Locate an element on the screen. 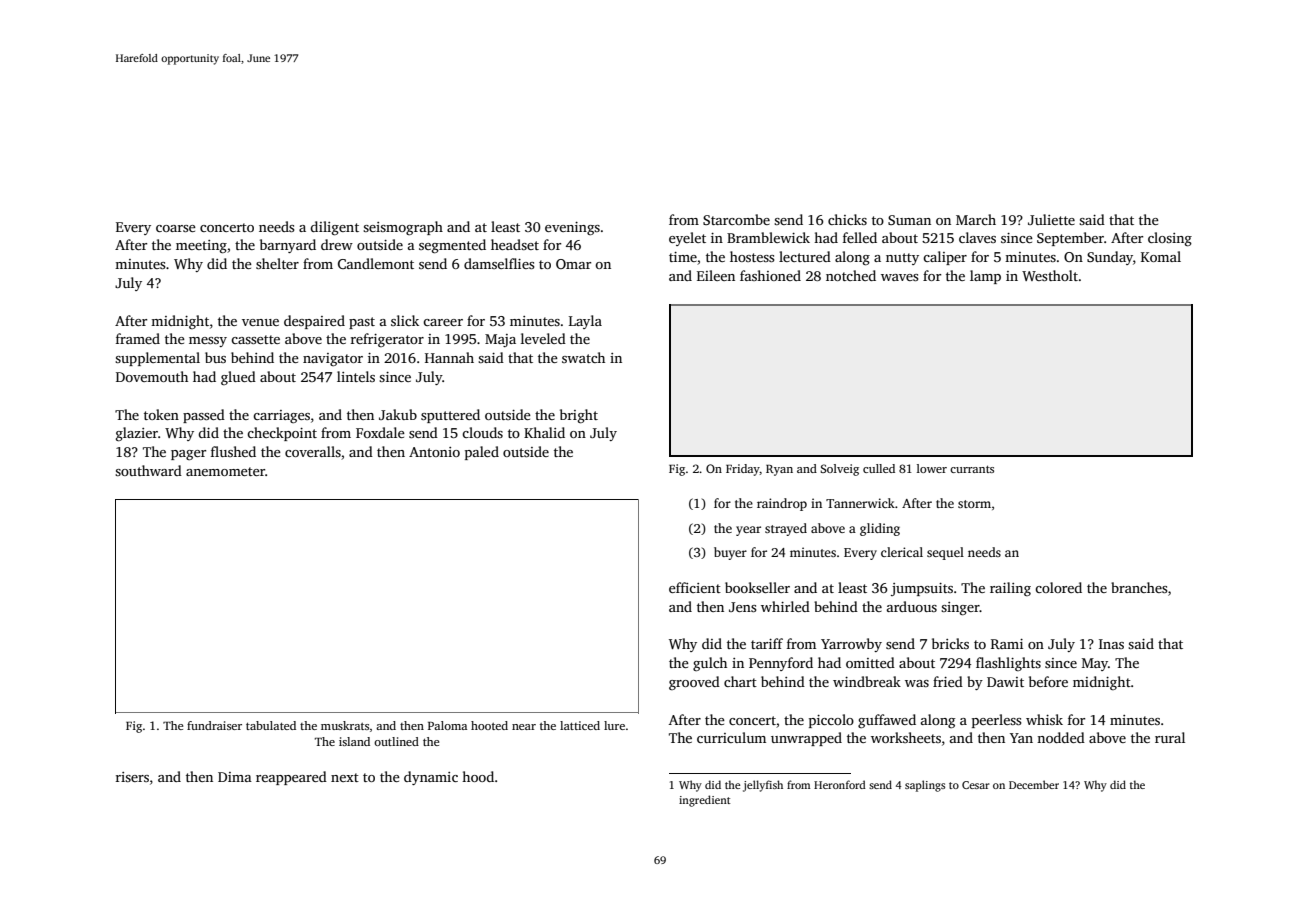 This screenshot has height=924, width=1308. Suman is located at coordinates (909, 220).
